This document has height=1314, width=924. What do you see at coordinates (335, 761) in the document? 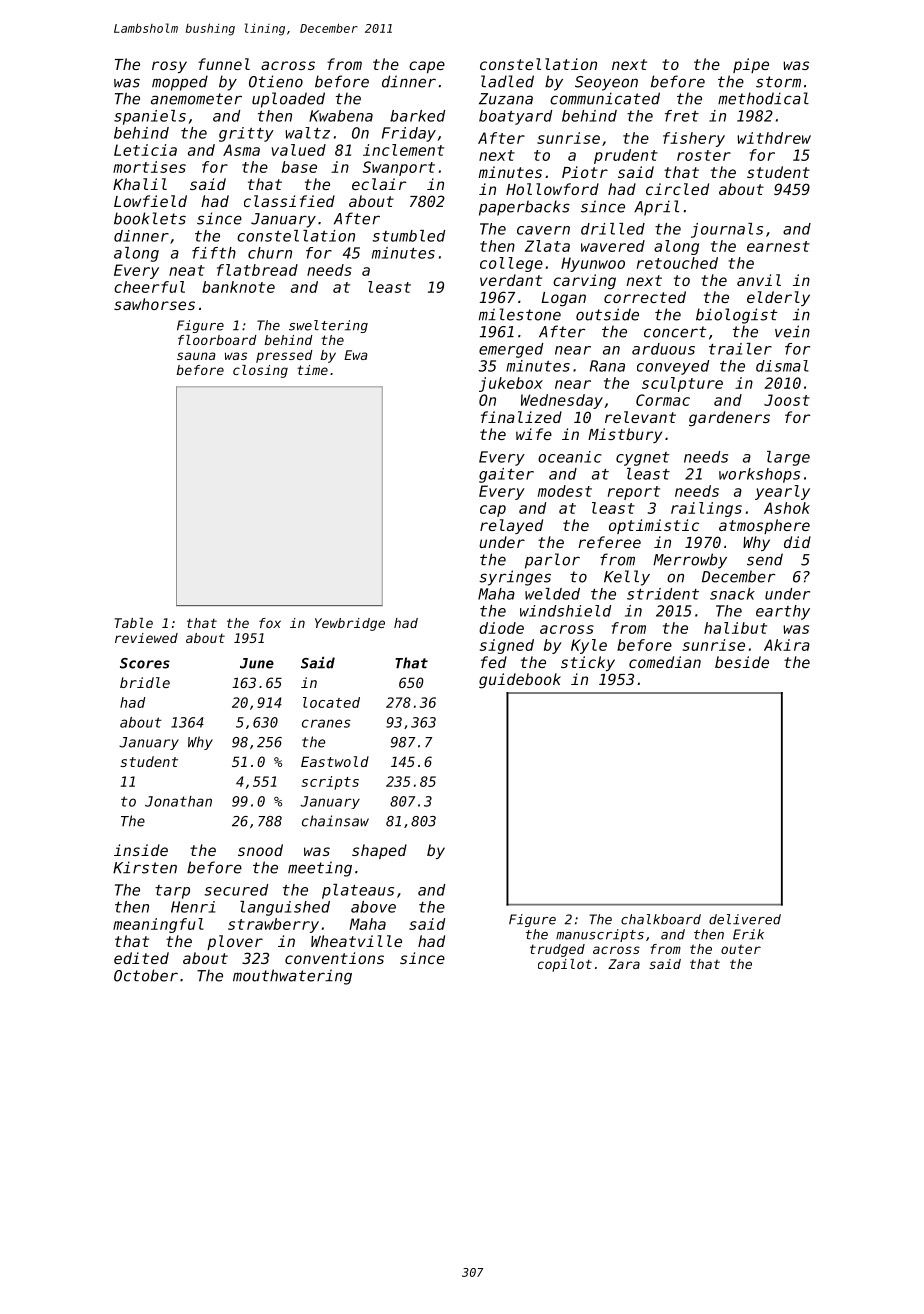
I see `Eastwold` at bounding box center [335, 761].
